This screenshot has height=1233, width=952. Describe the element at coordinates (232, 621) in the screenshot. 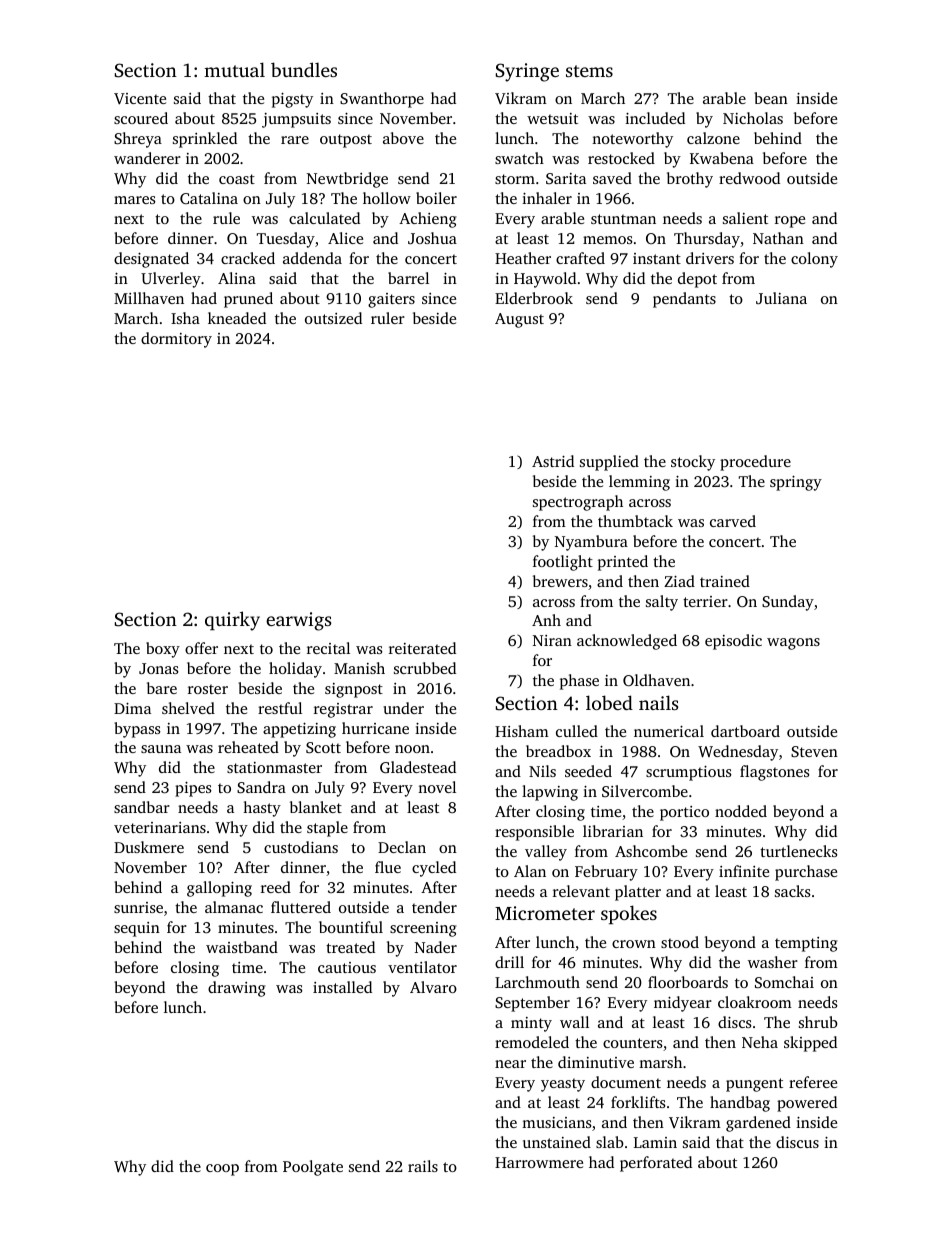

I see `quirky` at that location.
